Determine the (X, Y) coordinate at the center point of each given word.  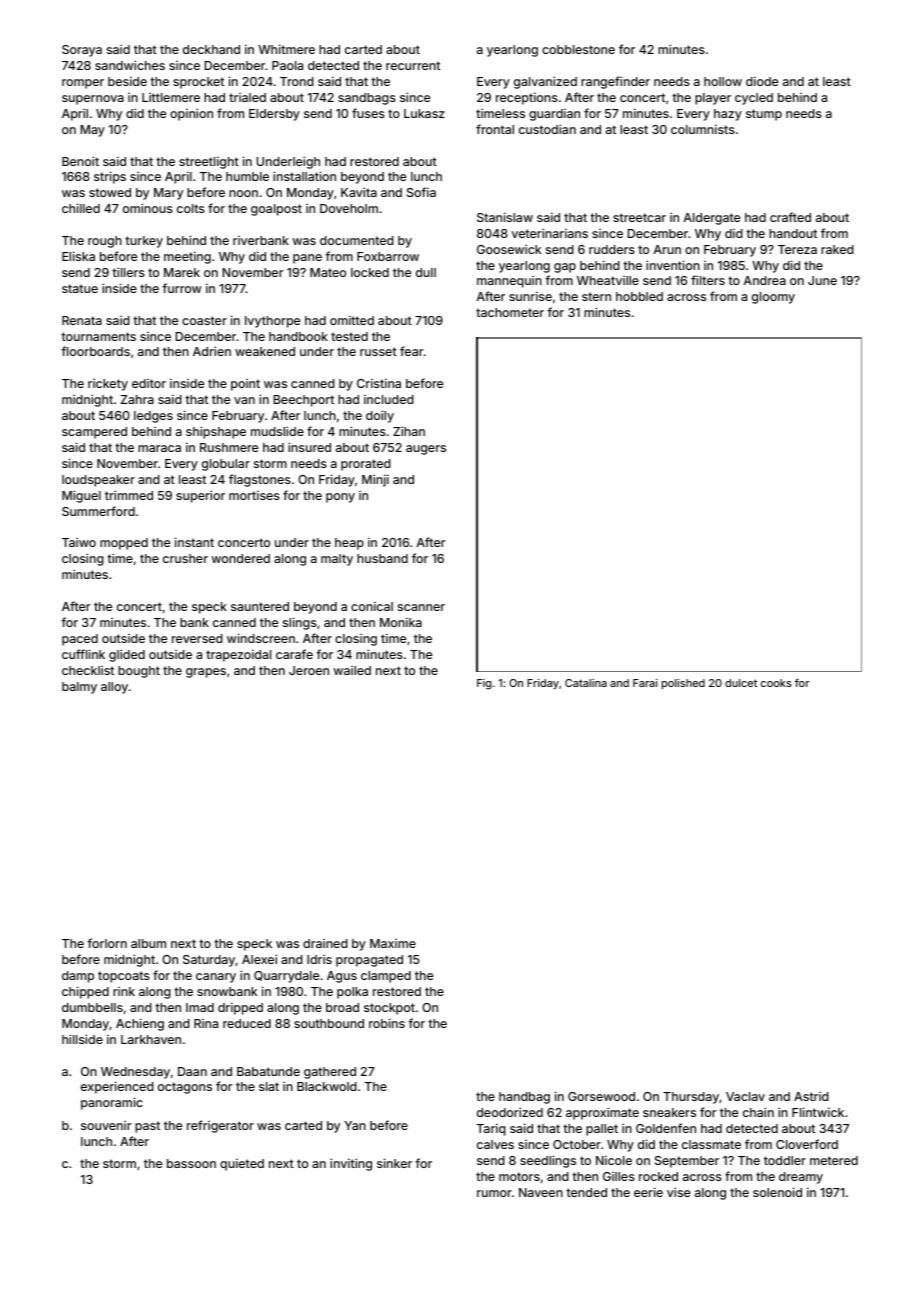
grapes (206, 673)
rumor (494, 1193)
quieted (242, 1164)
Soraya (82, 51)
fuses (368, 113)
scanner (421, 607)
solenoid (777, 1192)
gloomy (773, 298)
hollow (723, 81)
